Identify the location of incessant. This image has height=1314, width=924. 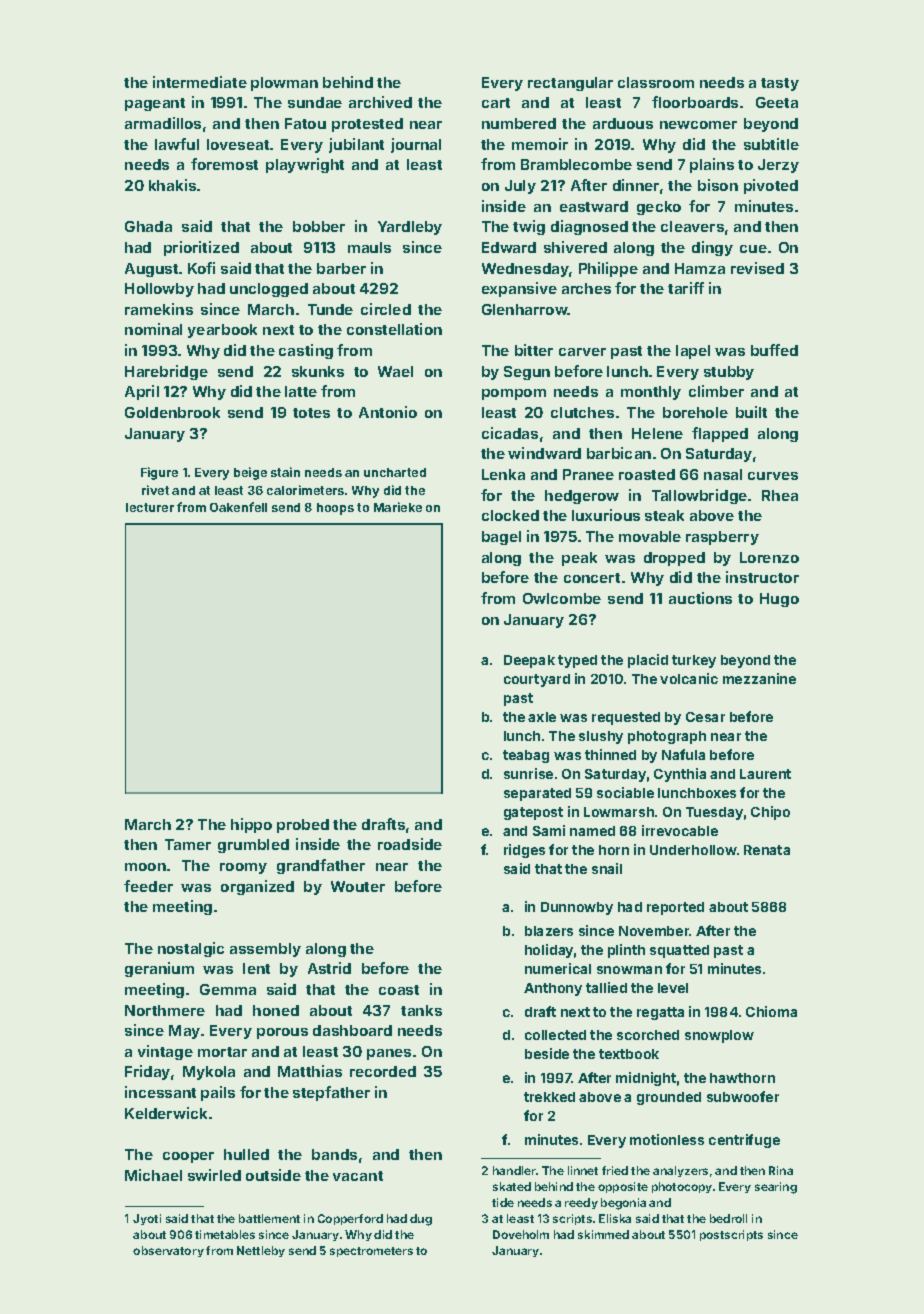
(160, 1092).
